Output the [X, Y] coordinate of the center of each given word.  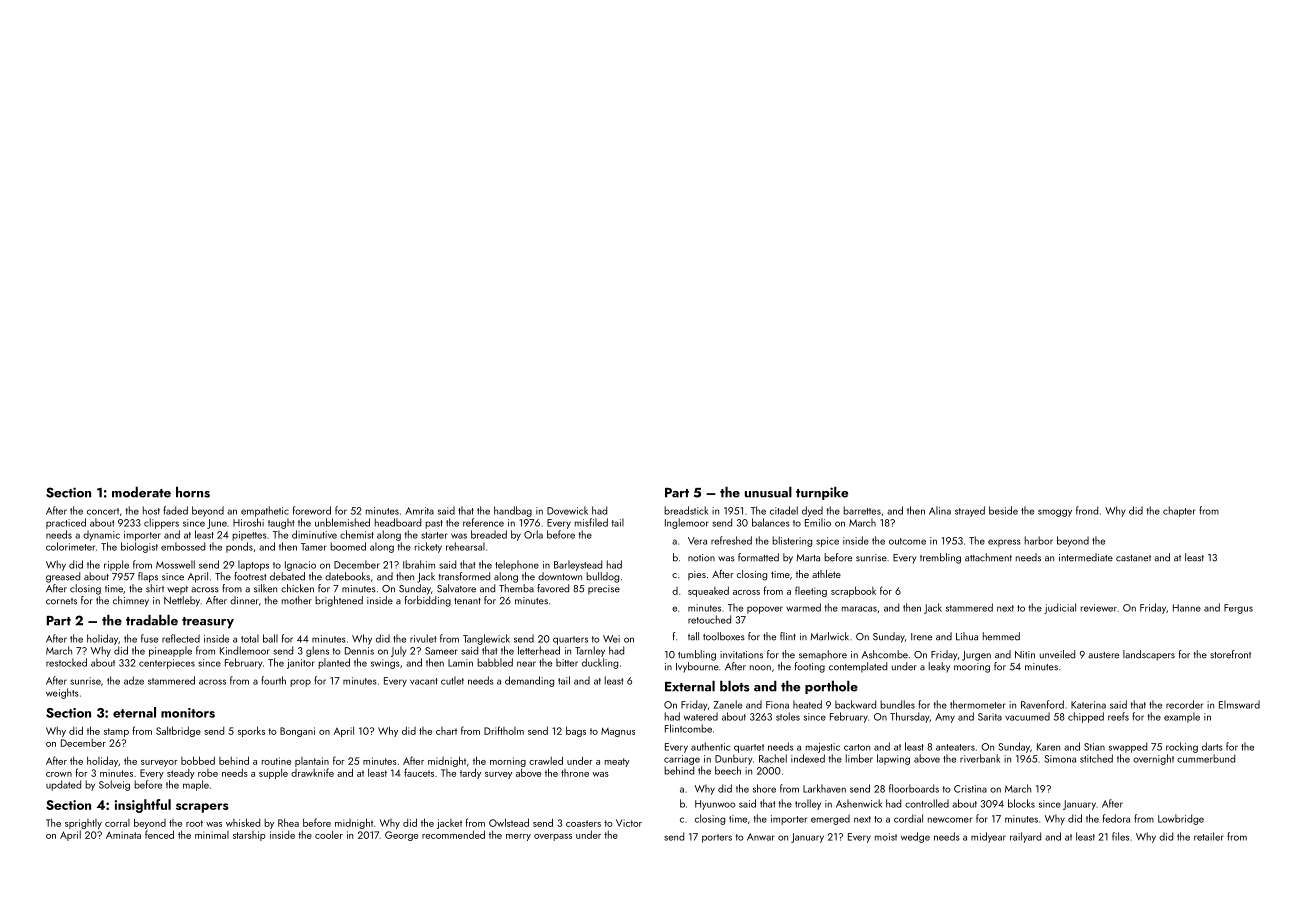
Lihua [967, 636]
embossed [183, 546]
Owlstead [509, 822]
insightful [143, 806]
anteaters [955, 747]
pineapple [170, 651]
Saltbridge [178, 731]
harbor [1039, 540]
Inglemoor [687, 523]
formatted [758, 557]
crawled [546, 760]
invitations [741, 655]
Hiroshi [248, 522]
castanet [1133, 558]
